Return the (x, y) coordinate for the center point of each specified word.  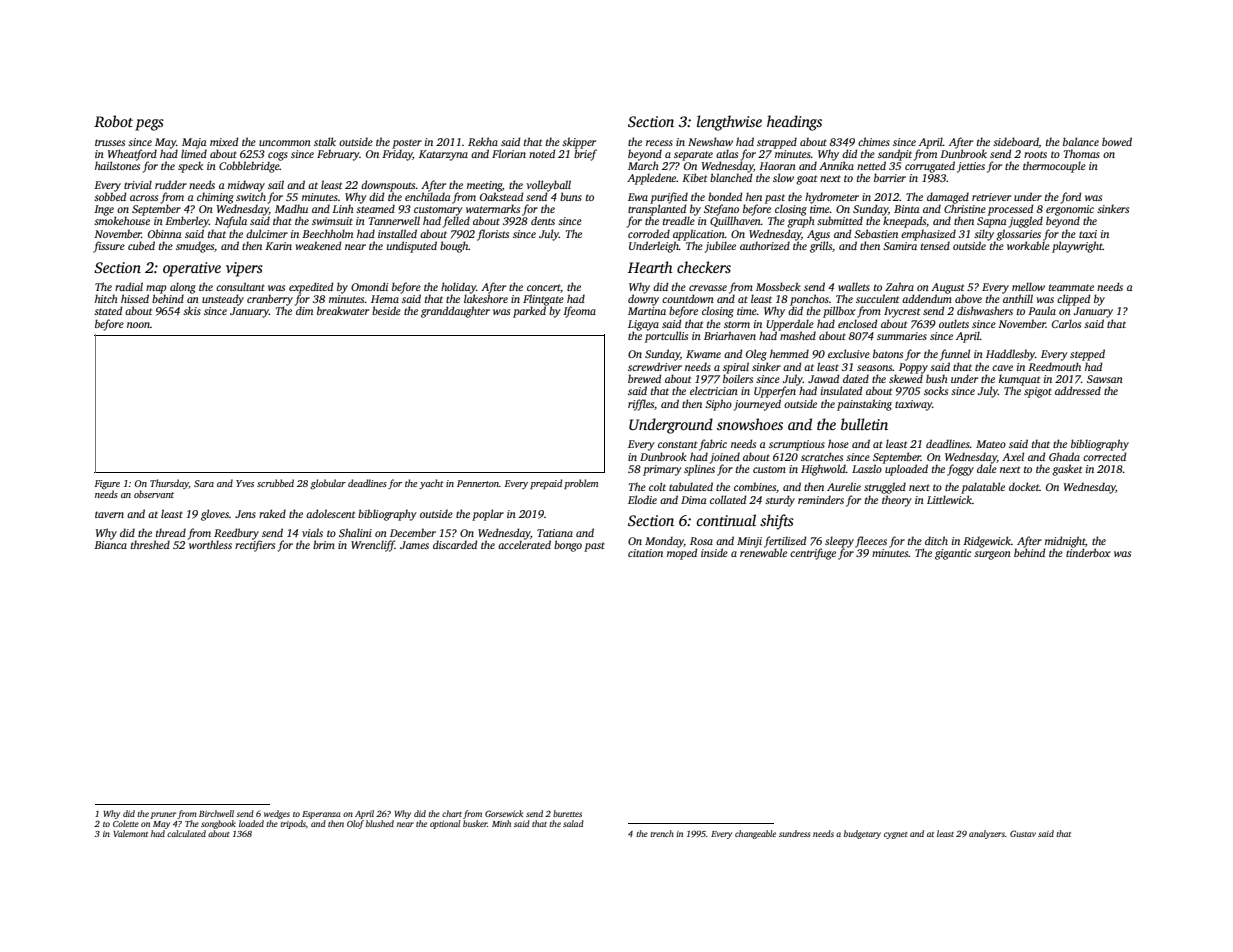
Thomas (1082, 153)
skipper (579, 143)
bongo (568, 546)
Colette (126, 823)
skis (192, 310)
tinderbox (1088, 552)
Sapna (991, 222)
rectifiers (255, 546)
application (699, 235)
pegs (149, 125)
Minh (501, 823)
